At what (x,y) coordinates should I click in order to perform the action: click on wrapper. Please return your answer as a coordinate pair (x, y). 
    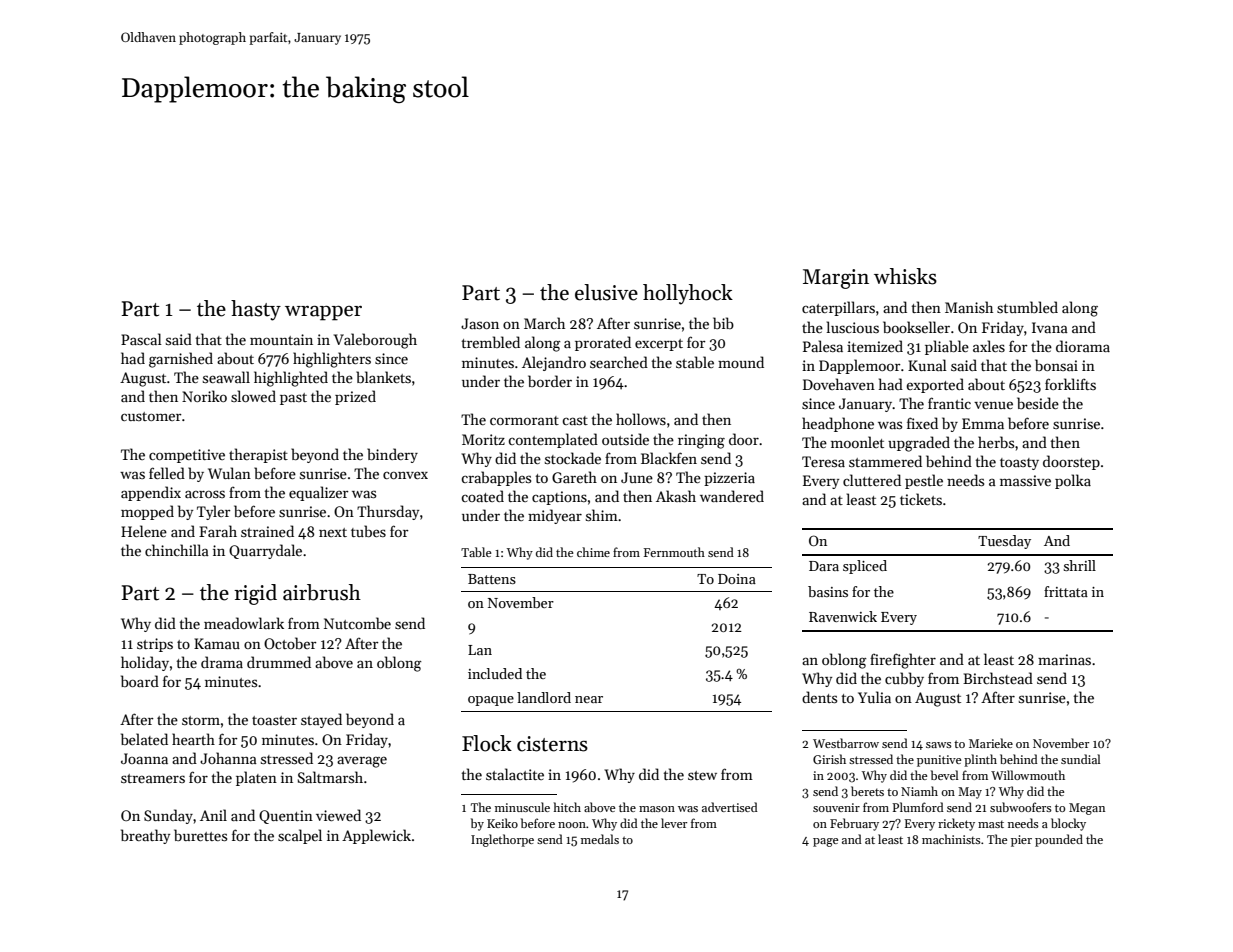
    Looking at the image, I should click on (323, 313).
